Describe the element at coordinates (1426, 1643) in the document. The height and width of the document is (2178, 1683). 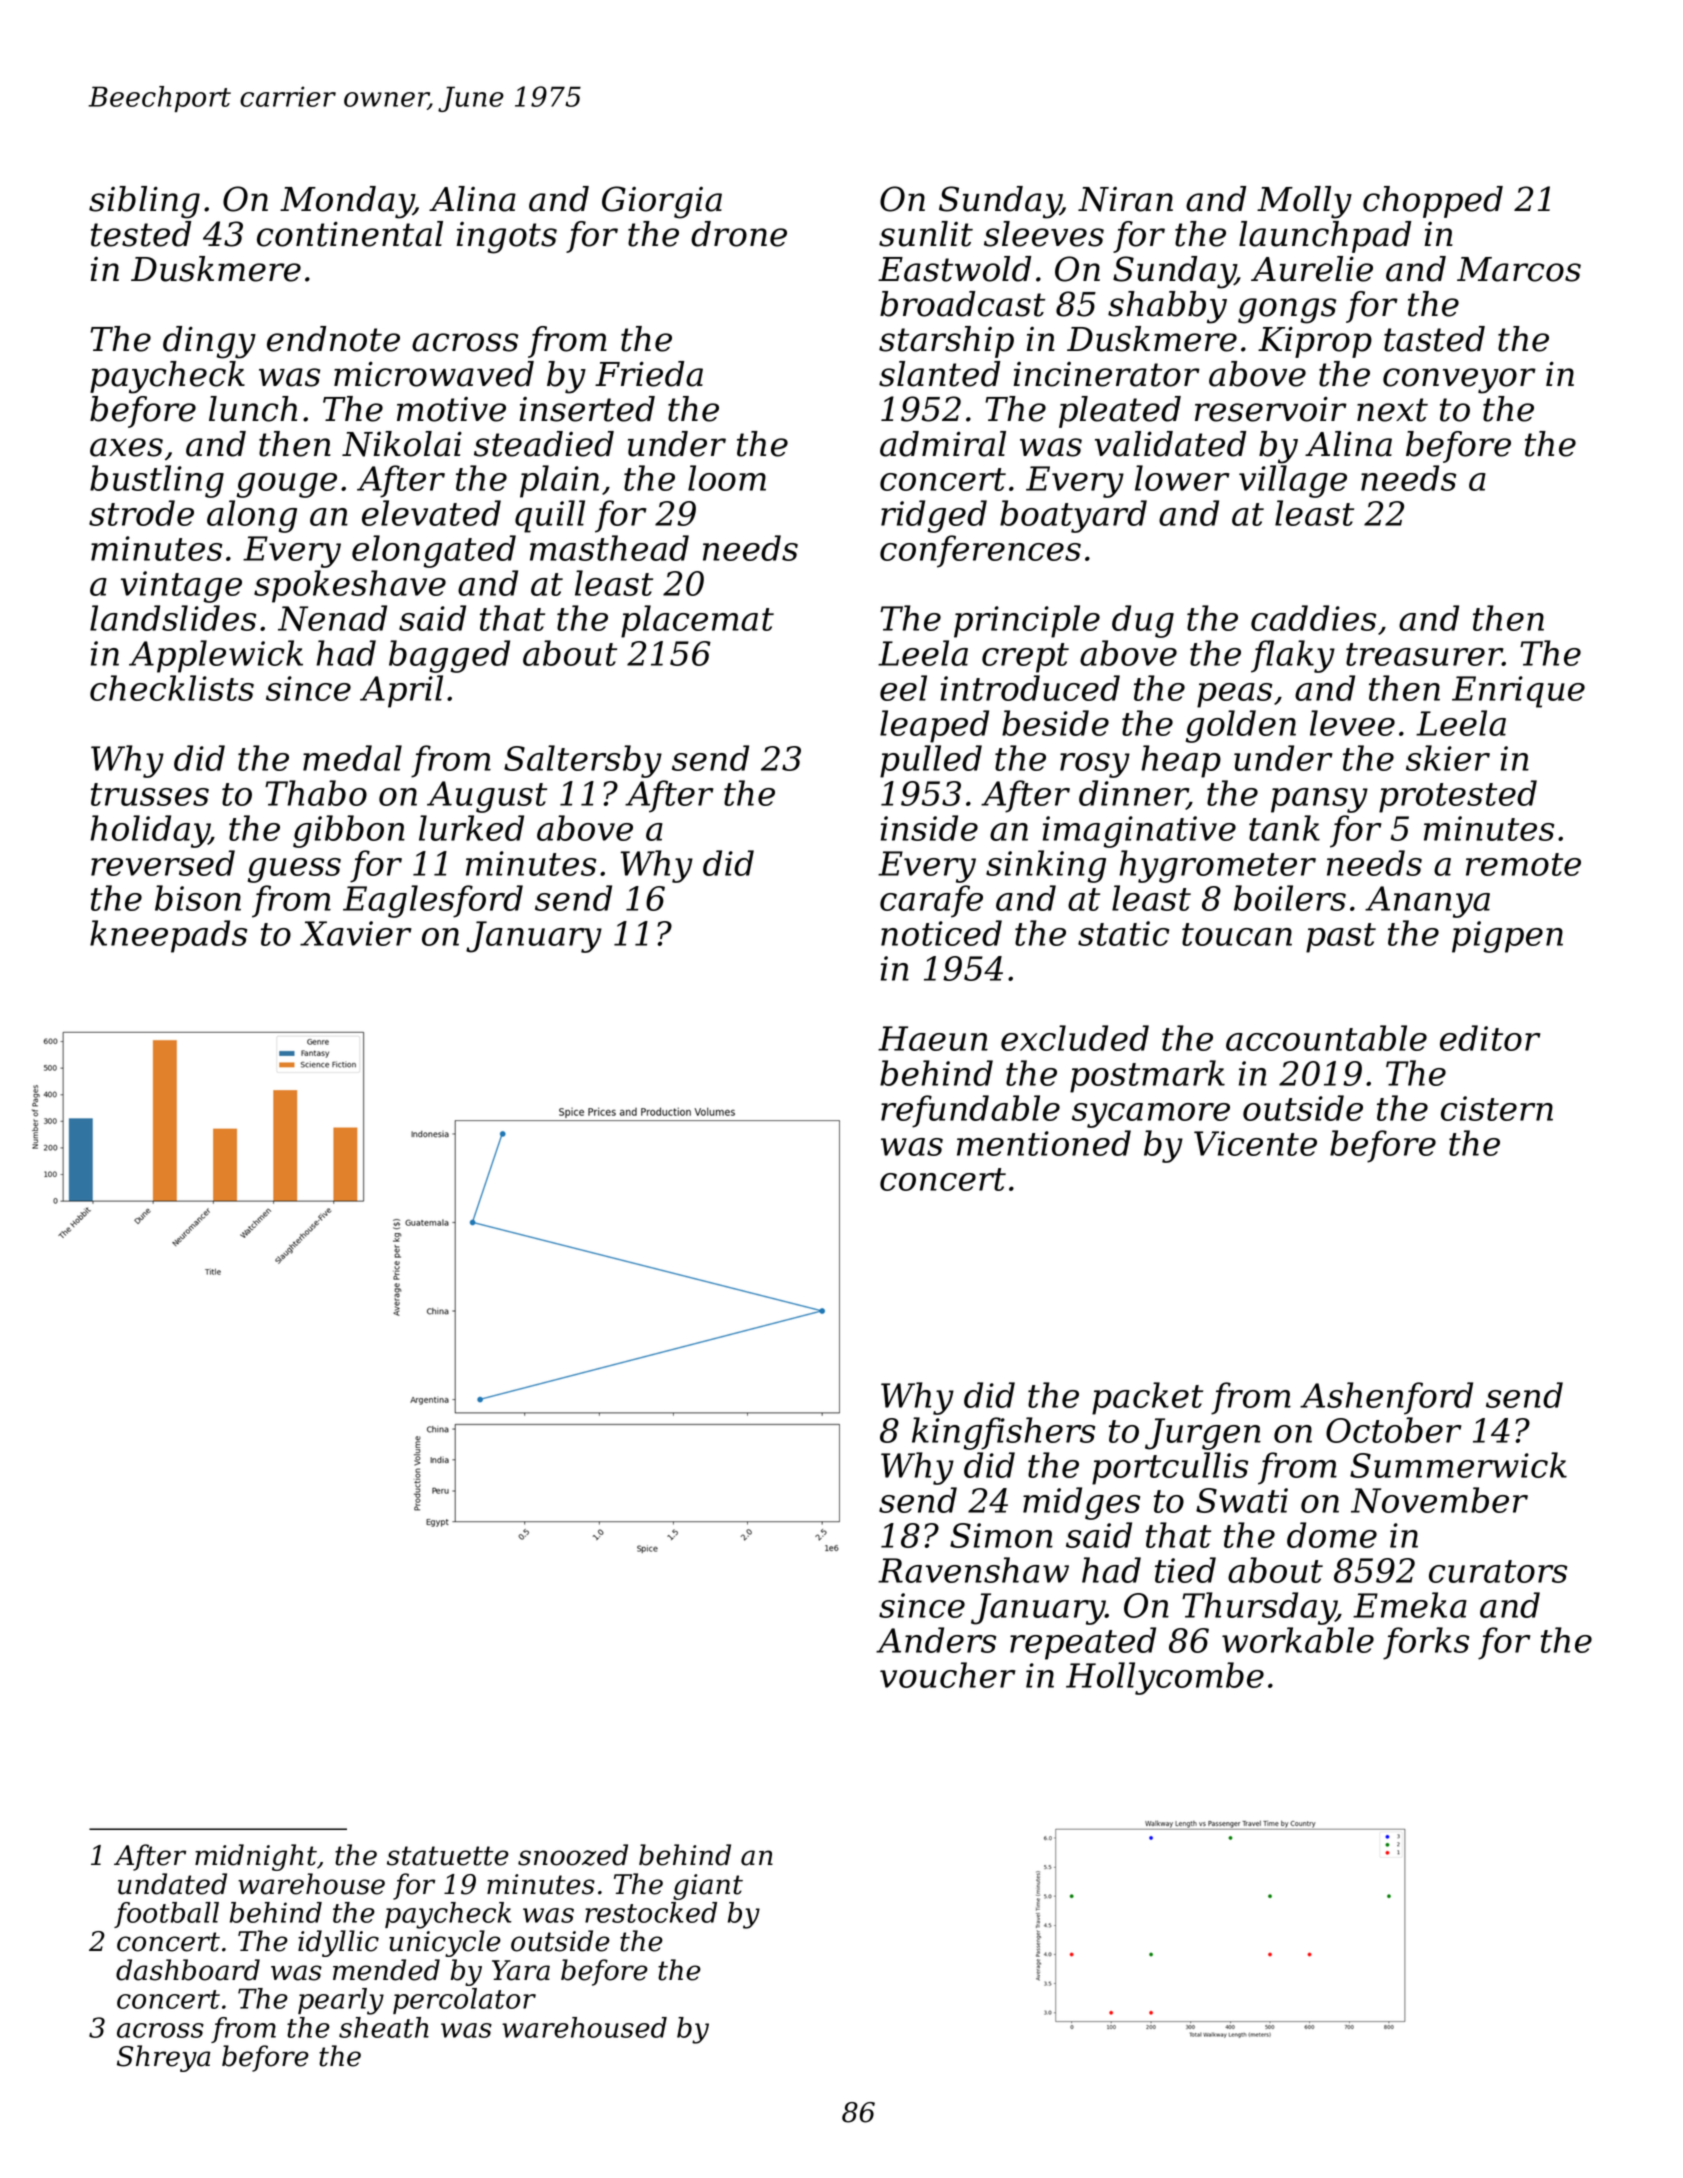
I see `forks` at that location.
